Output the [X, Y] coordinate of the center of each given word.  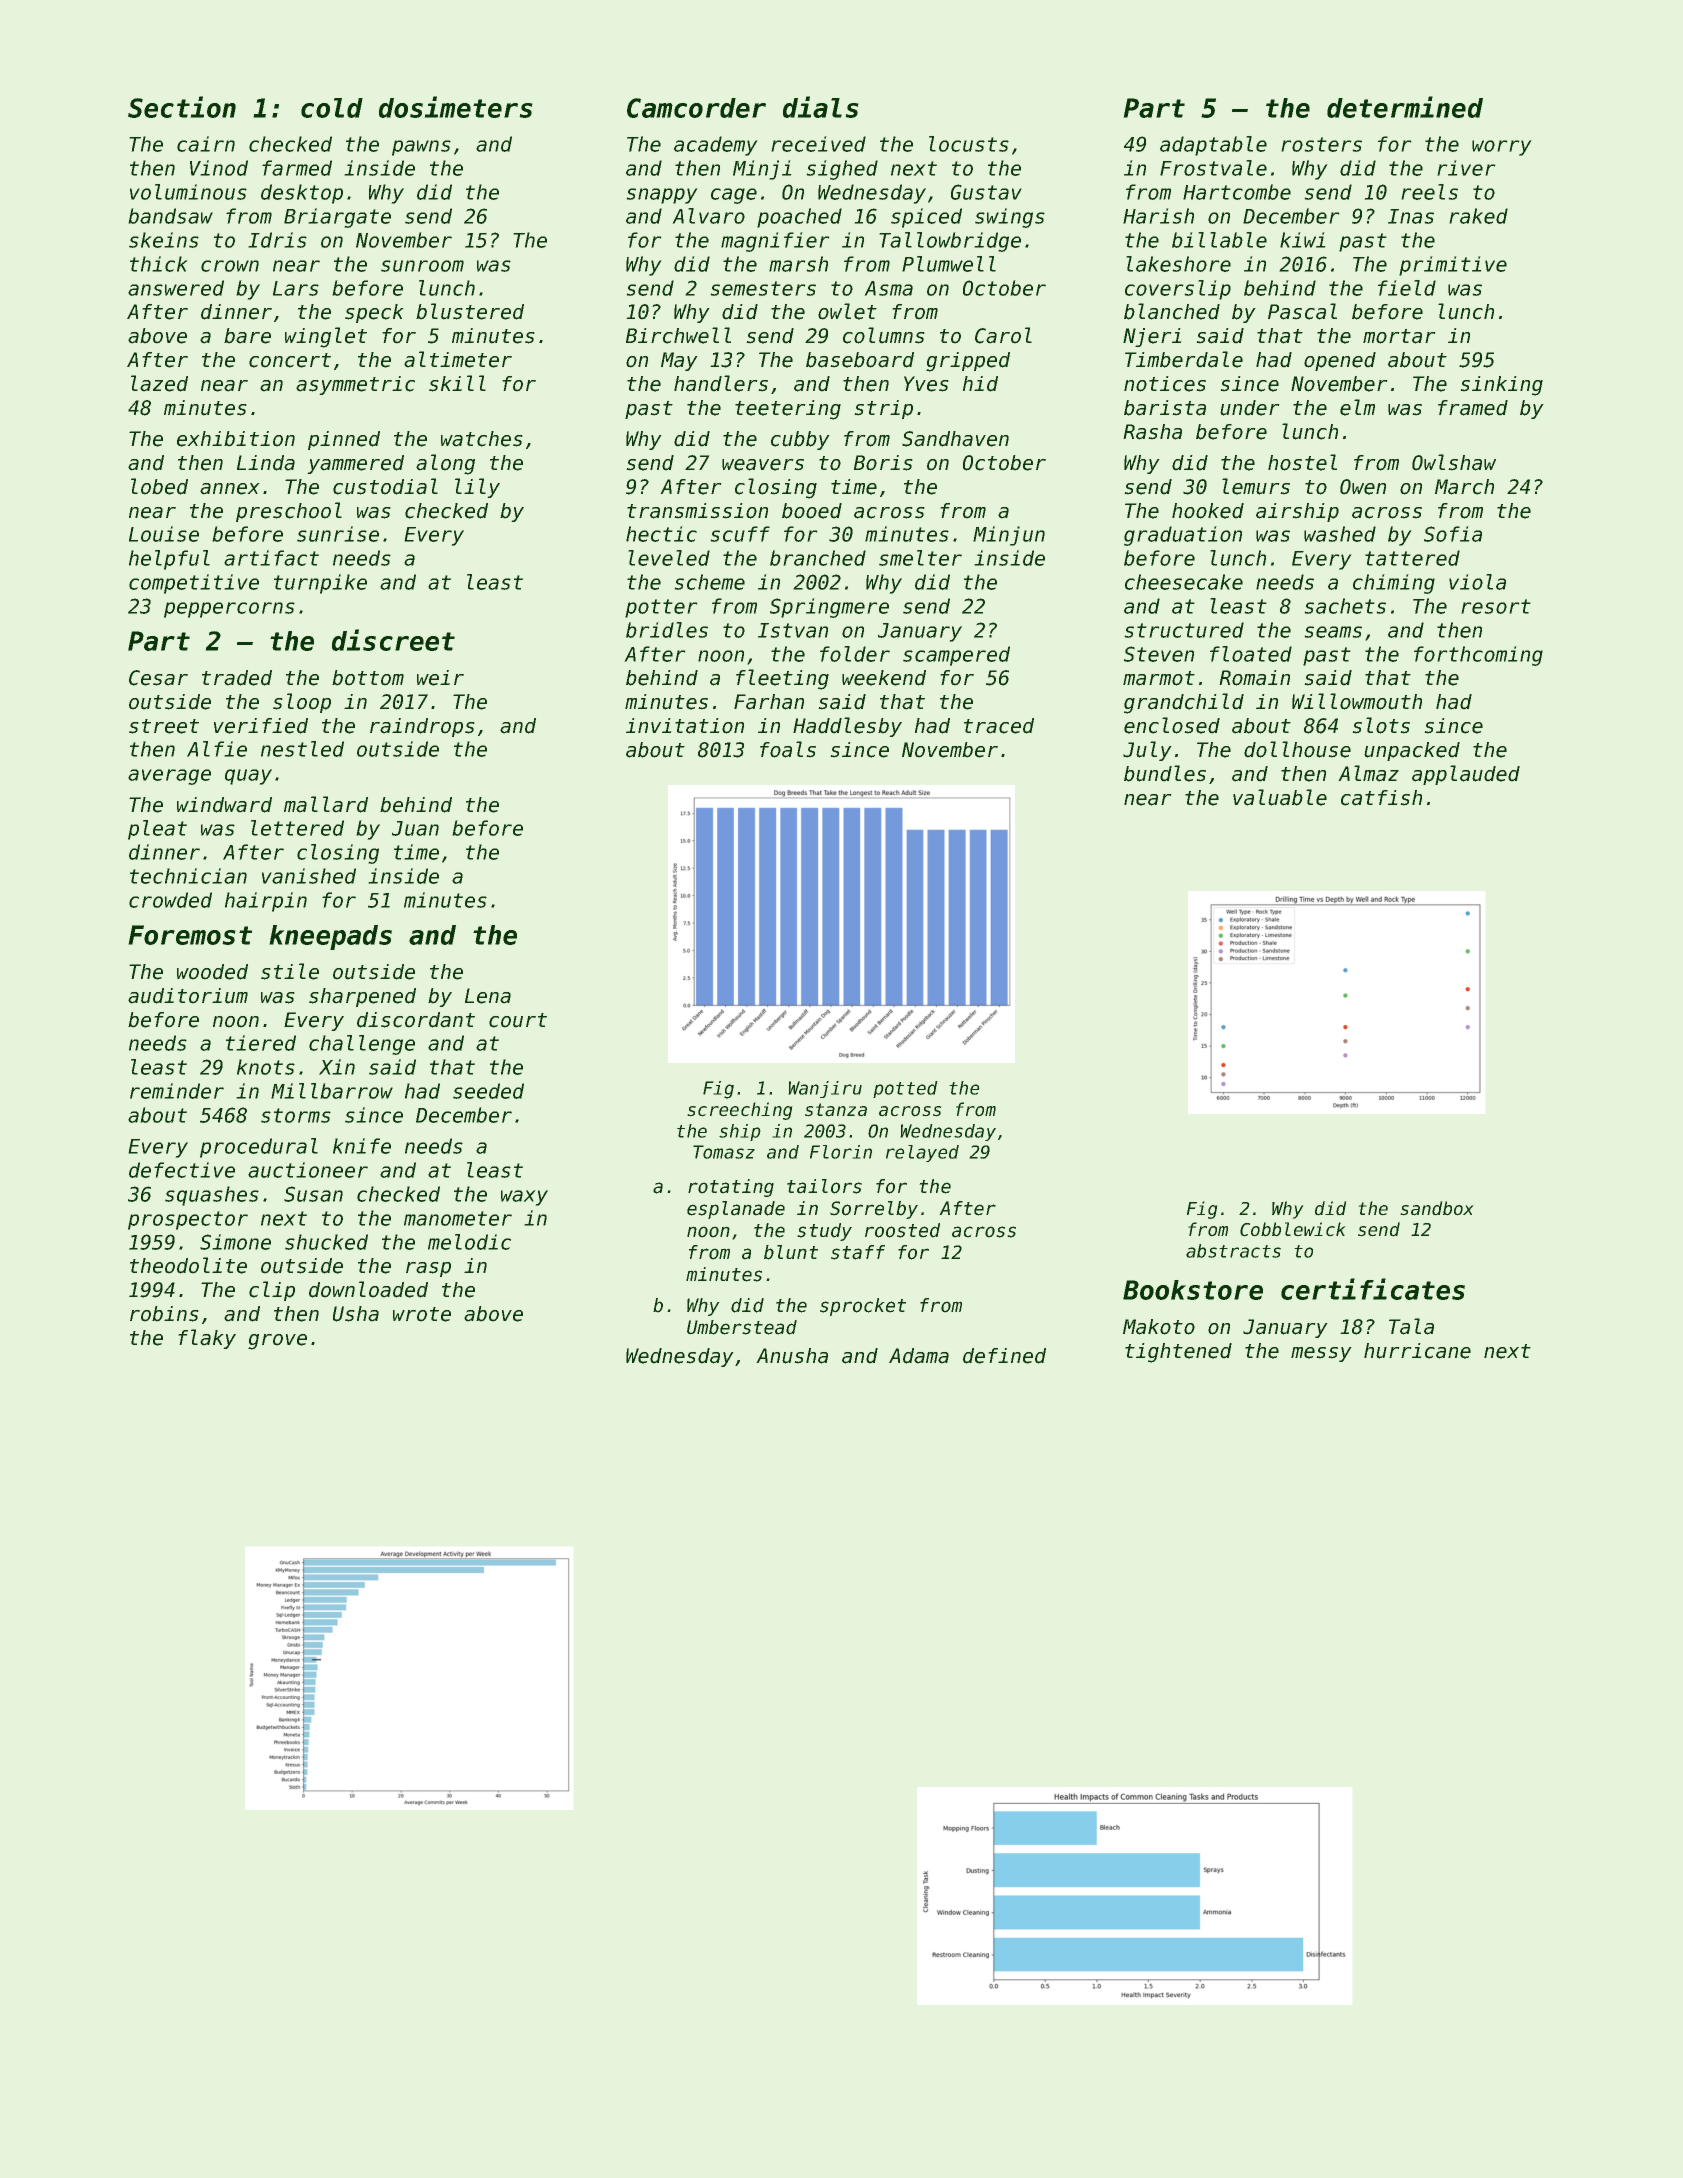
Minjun [1009, 536]
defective [182, 1170]
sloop [302, 703]
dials [820, 107]
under [1249, 408]
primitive [1453, 266]
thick [158, 264]
